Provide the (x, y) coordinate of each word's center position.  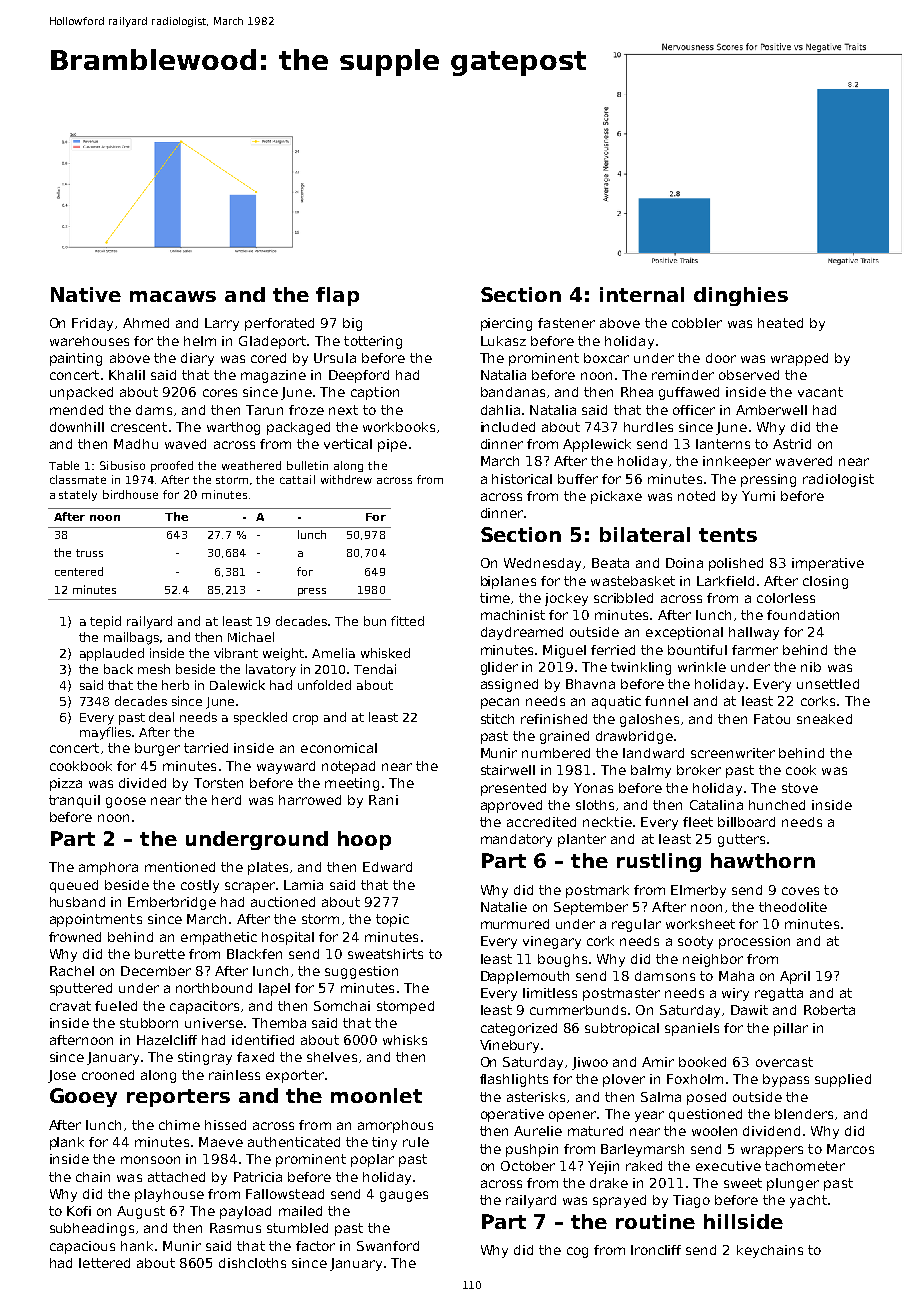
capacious (82, 1247)
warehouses (89, 341)
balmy (651, 771)
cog (577, 1252)
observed (749, 375)
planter (582, 840)
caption (375, 393)
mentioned (180, 867)
